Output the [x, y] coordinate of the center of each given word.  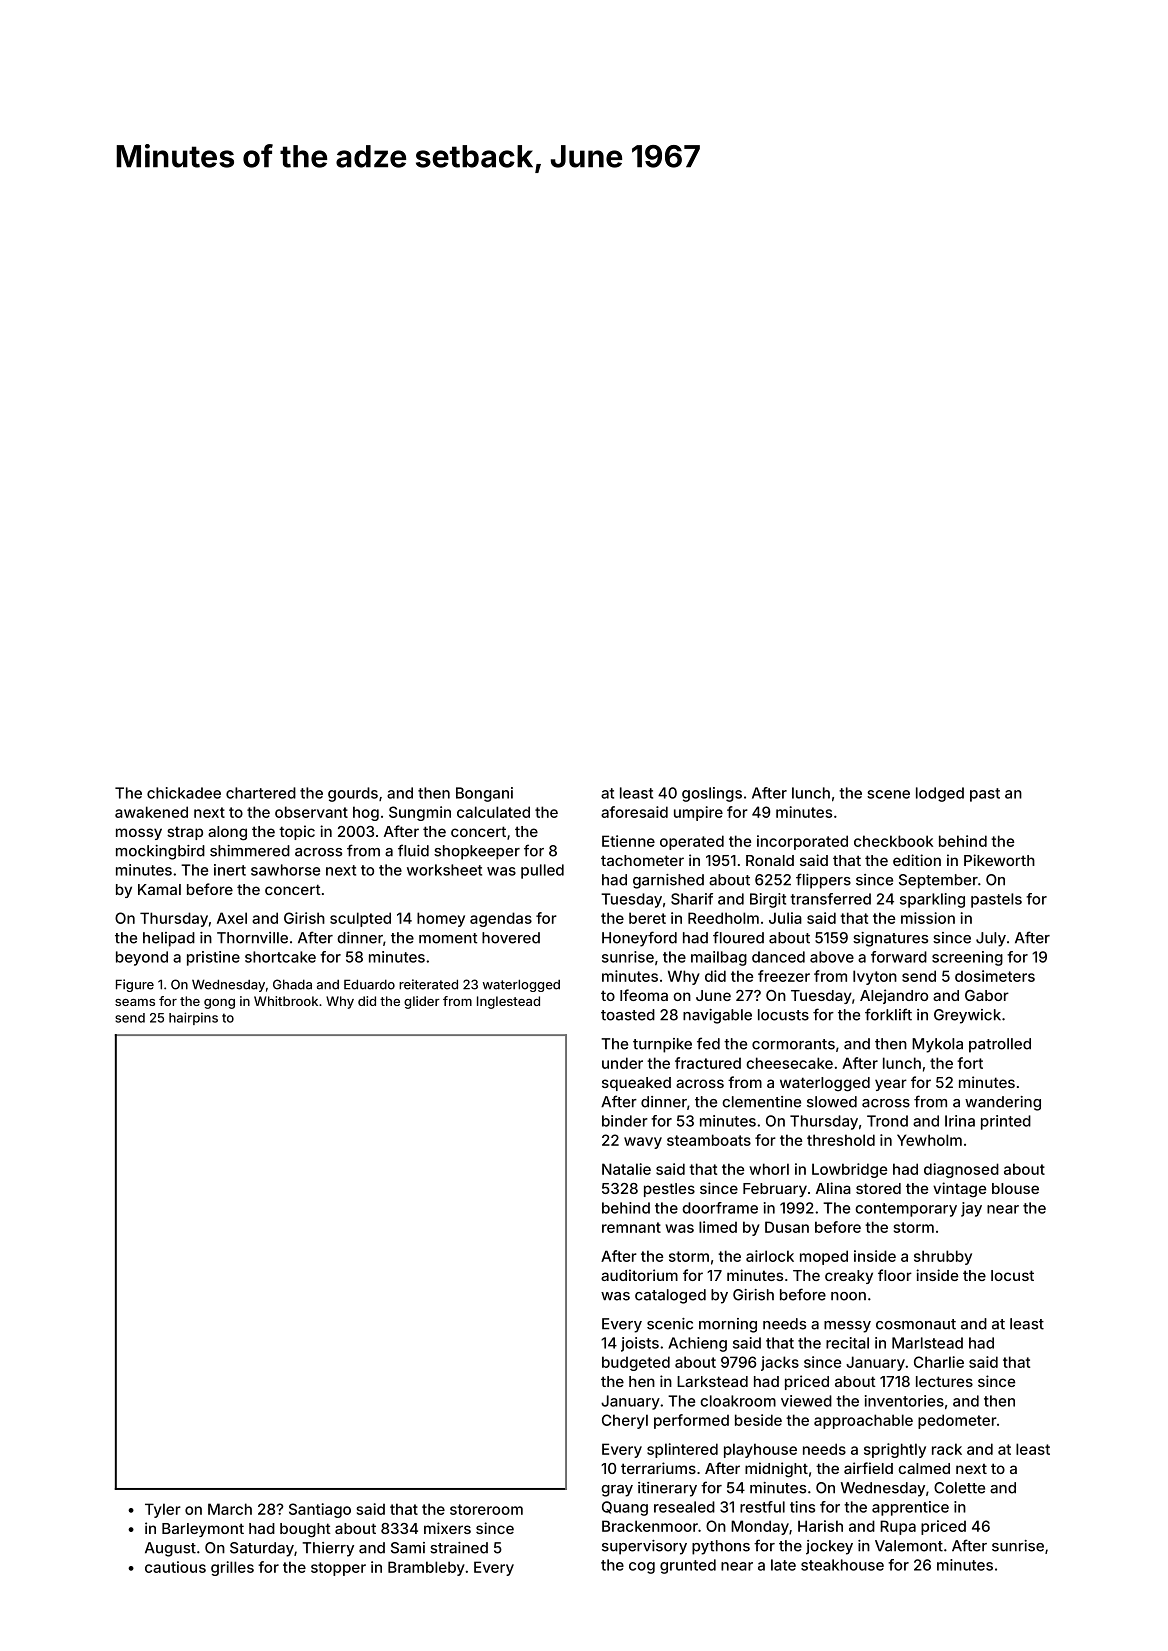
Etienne [628, 841]
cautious [175, 1567]
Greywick [967, 1016]
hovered [511, 938]
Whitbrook [286, 1001]
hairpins [193, 1018]
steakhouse [842, 1565]
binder [625, 1121]
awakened [151, 812]
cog [642, 1568]
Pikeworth [999, 860]
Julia [785, 918]
